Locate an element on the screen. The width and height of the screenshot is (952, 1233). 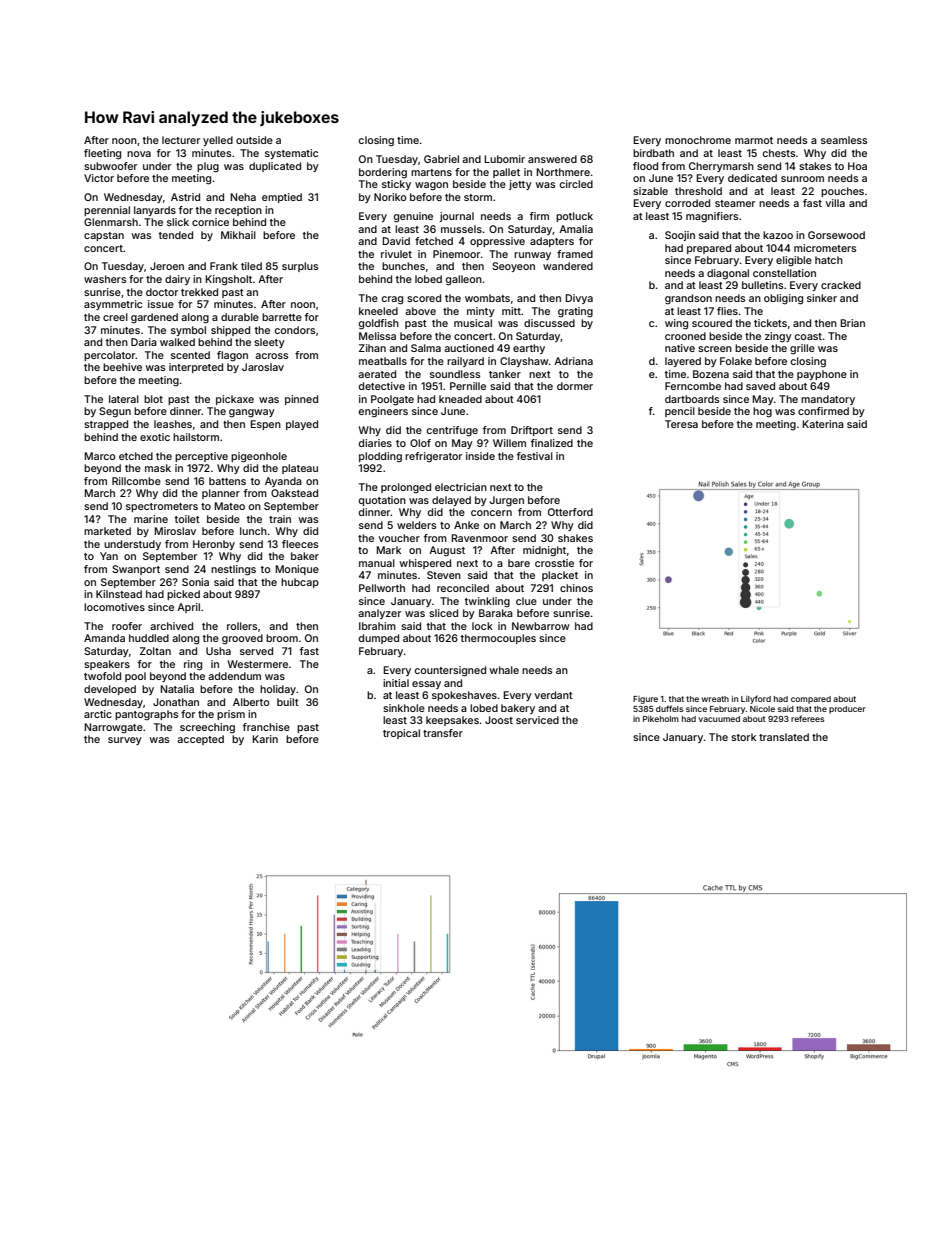
Espen is located at coordinates (265, 425).
